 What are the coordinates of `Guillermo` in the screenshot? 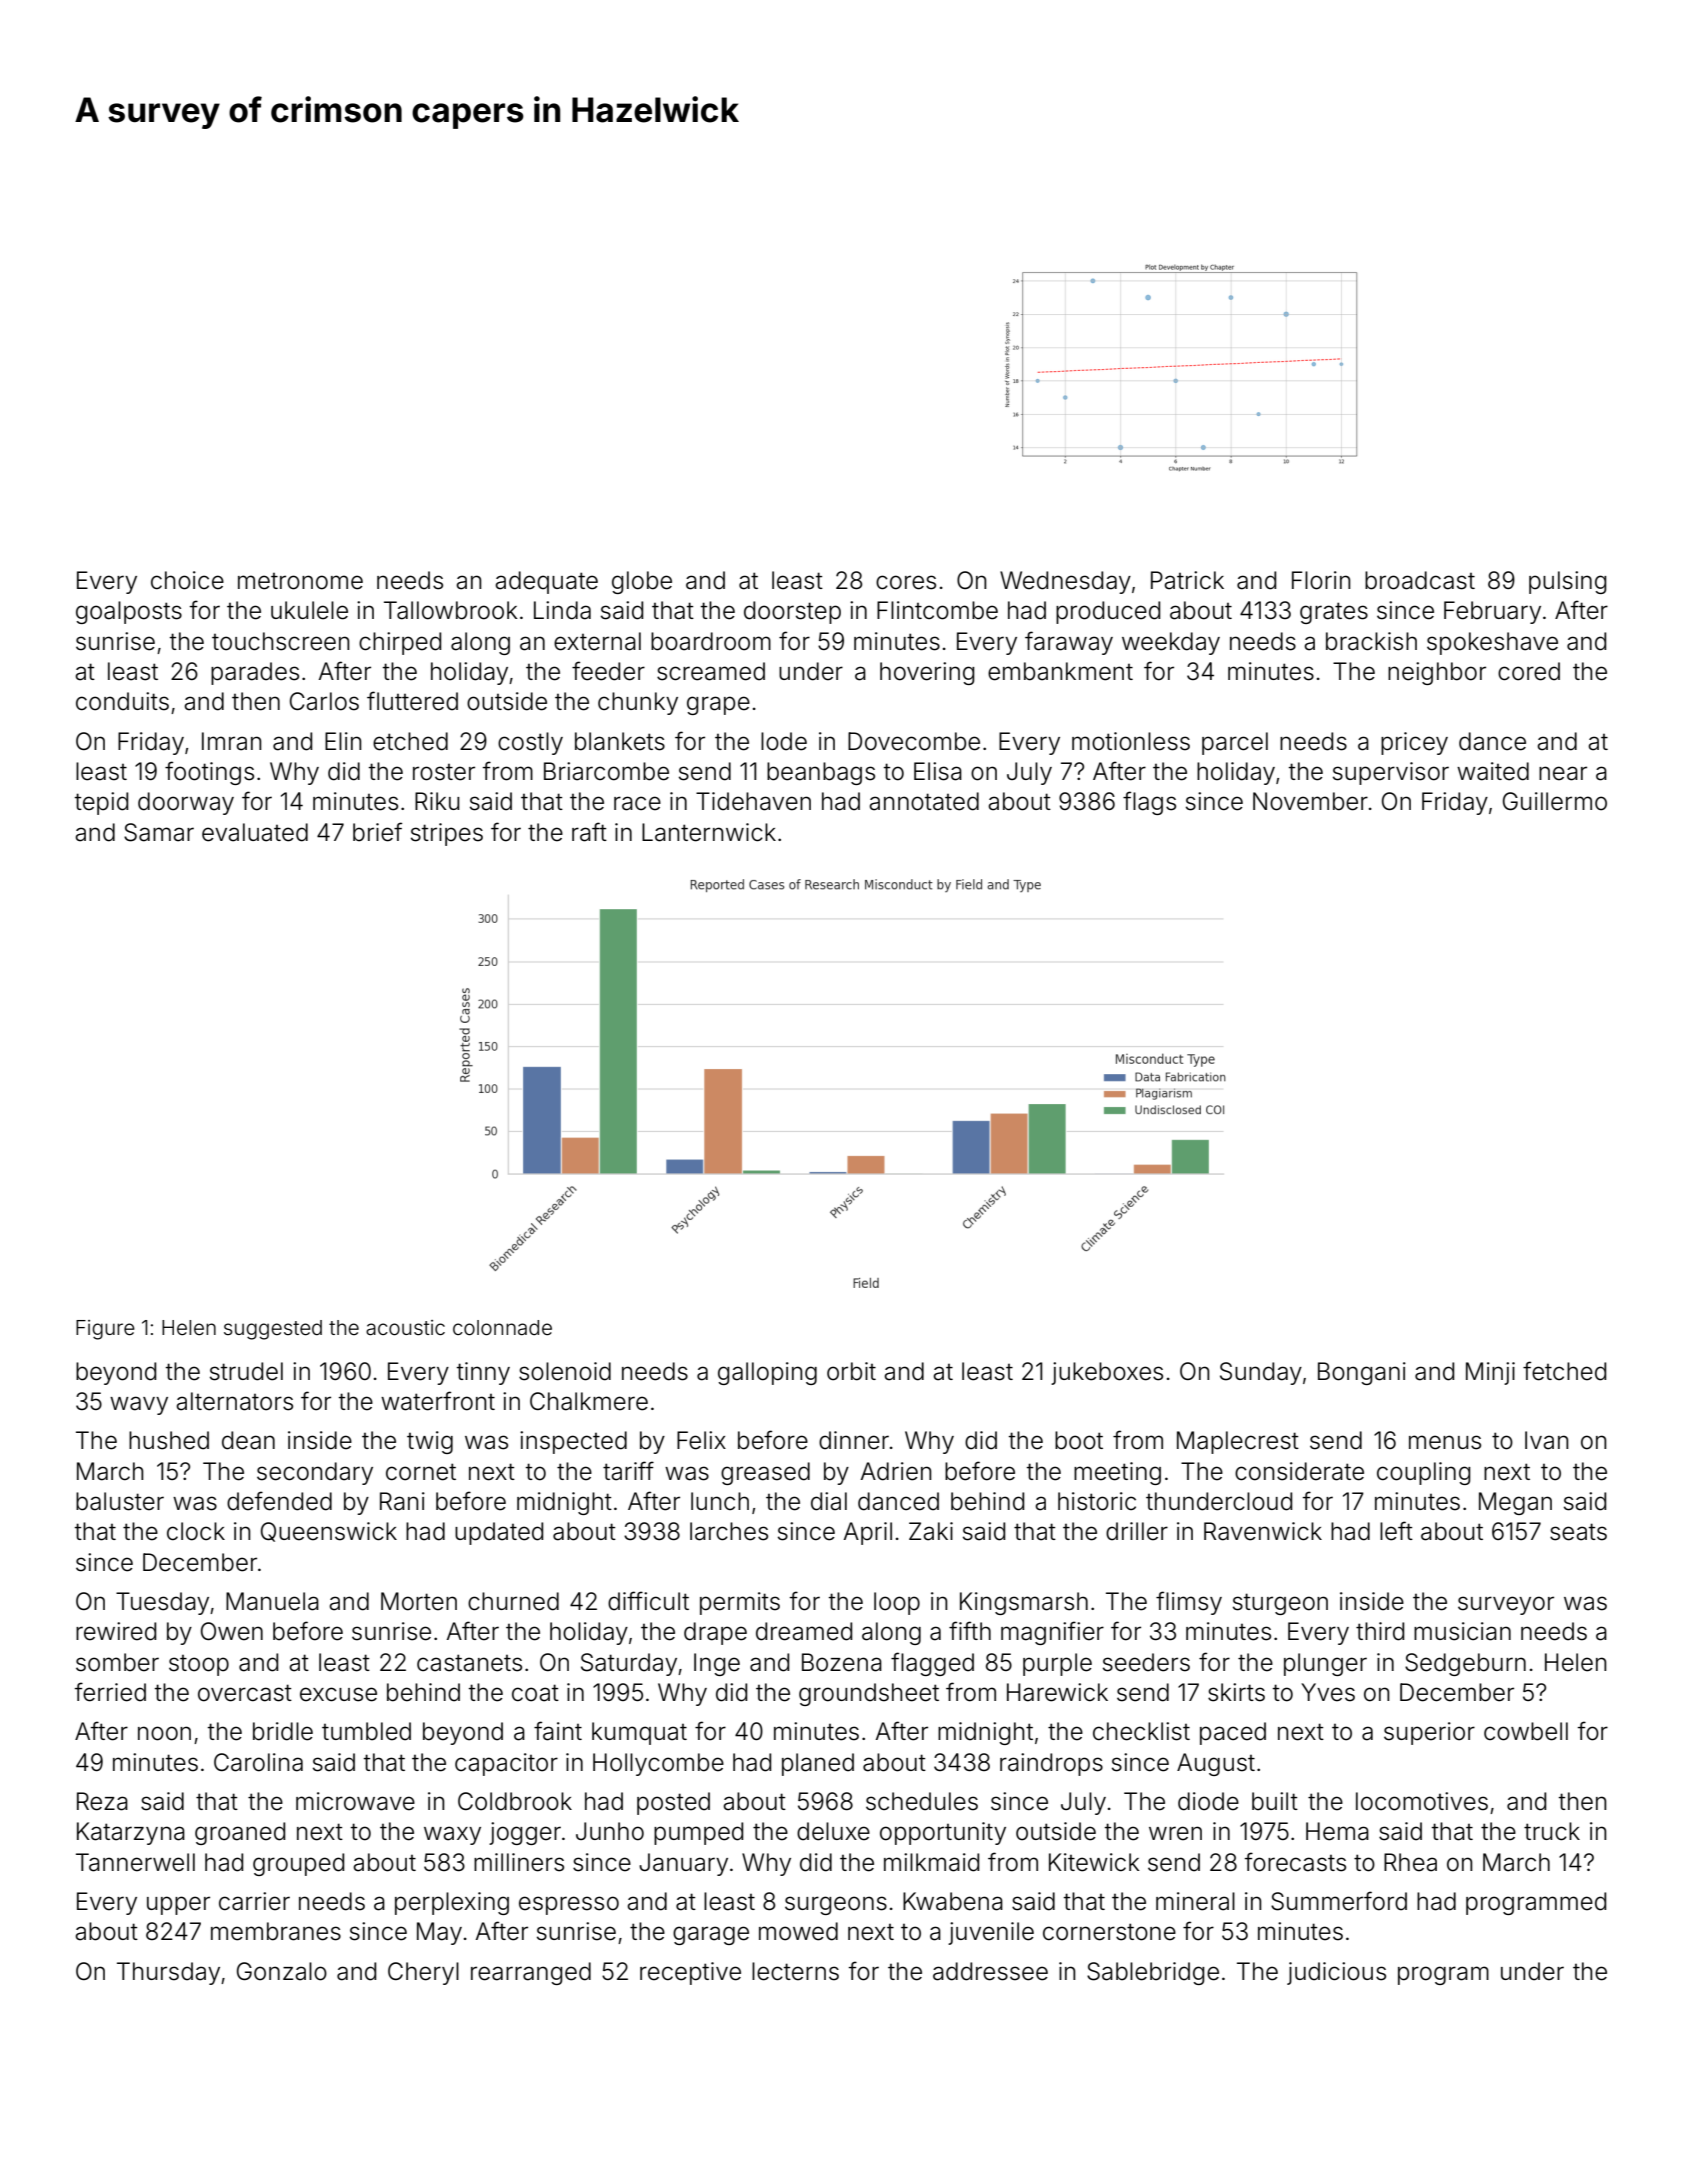 It's located at (1555, 801).
